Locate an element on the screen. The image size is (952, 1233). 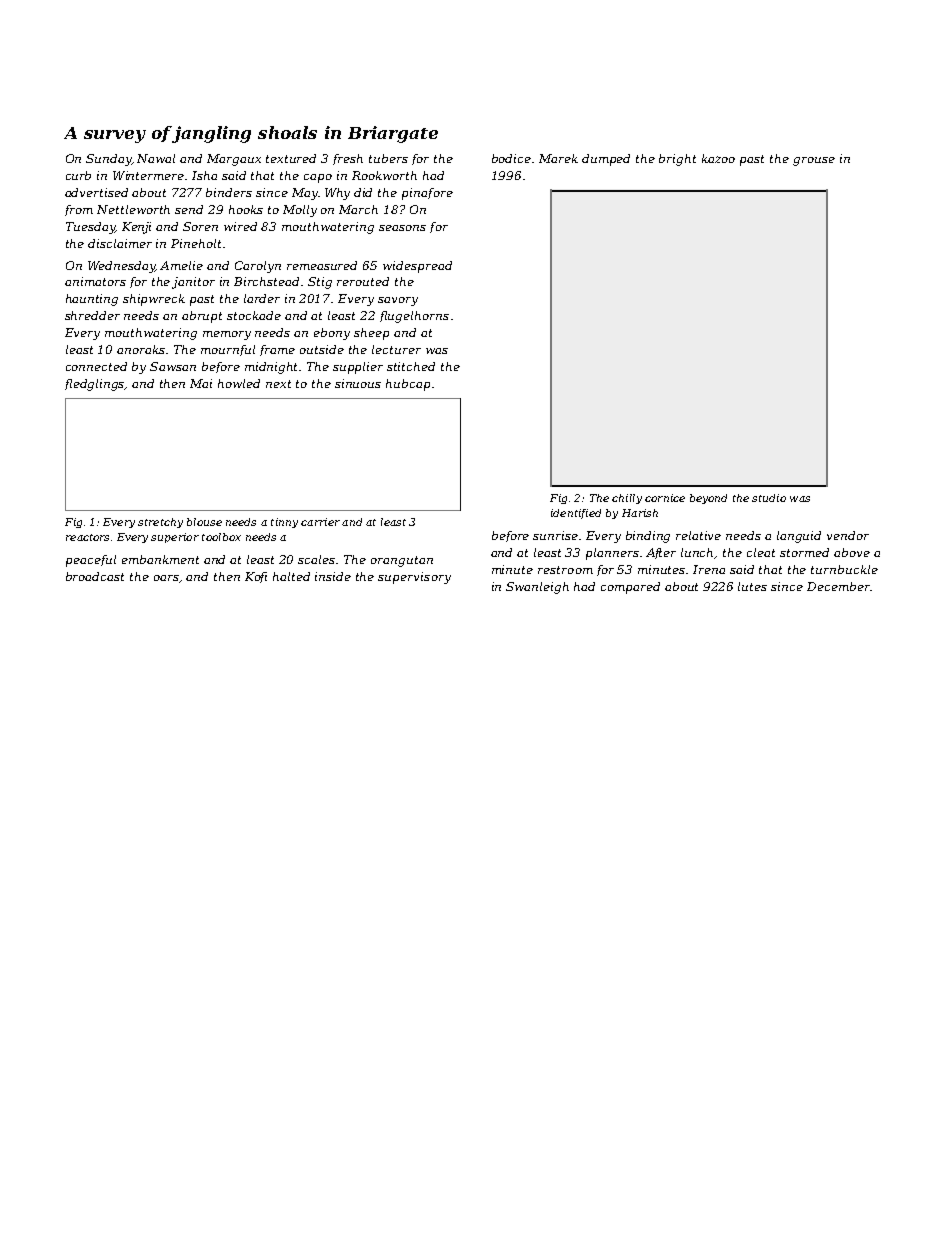
Margaux is located at coordinates (234, 160).
